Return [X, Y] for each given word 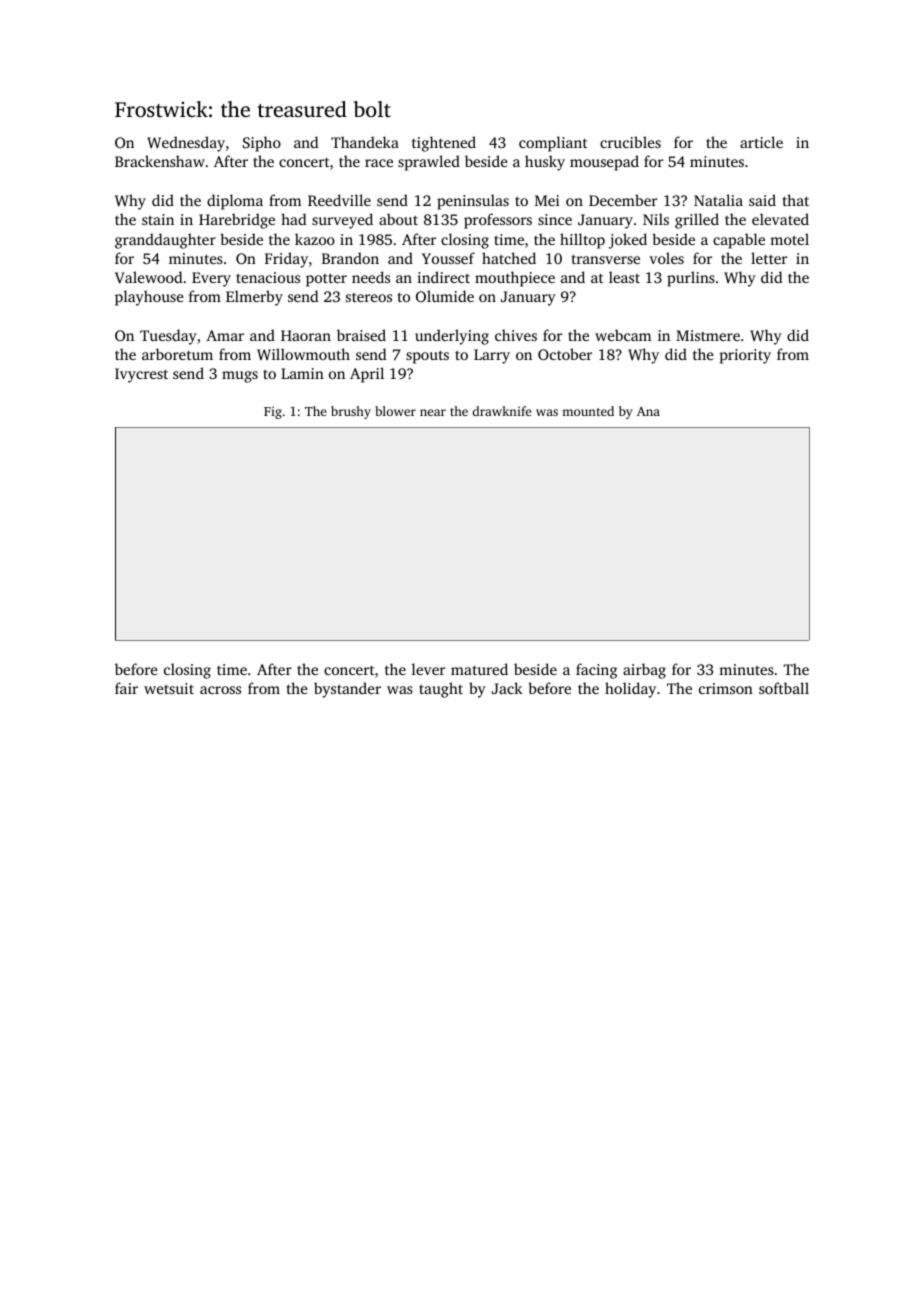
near [433, 412]
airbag [644, 671]
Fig [273, 413]
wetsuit [169, 688]
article [761, 142]
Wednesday [186, 144]
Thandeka [365, 142]
